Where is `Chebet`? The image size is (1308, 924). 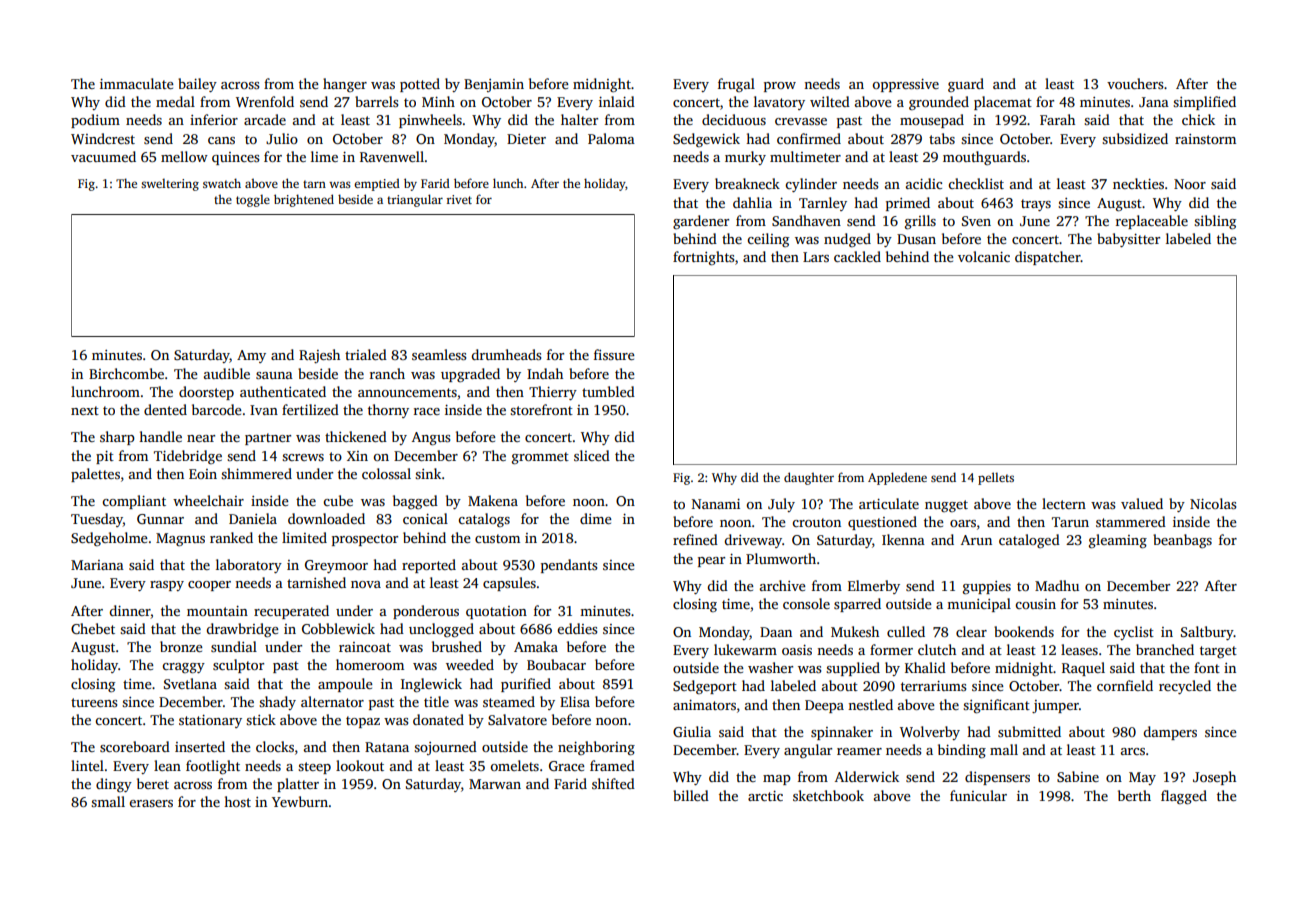 Chebet is located at coordinates (93, 628).
